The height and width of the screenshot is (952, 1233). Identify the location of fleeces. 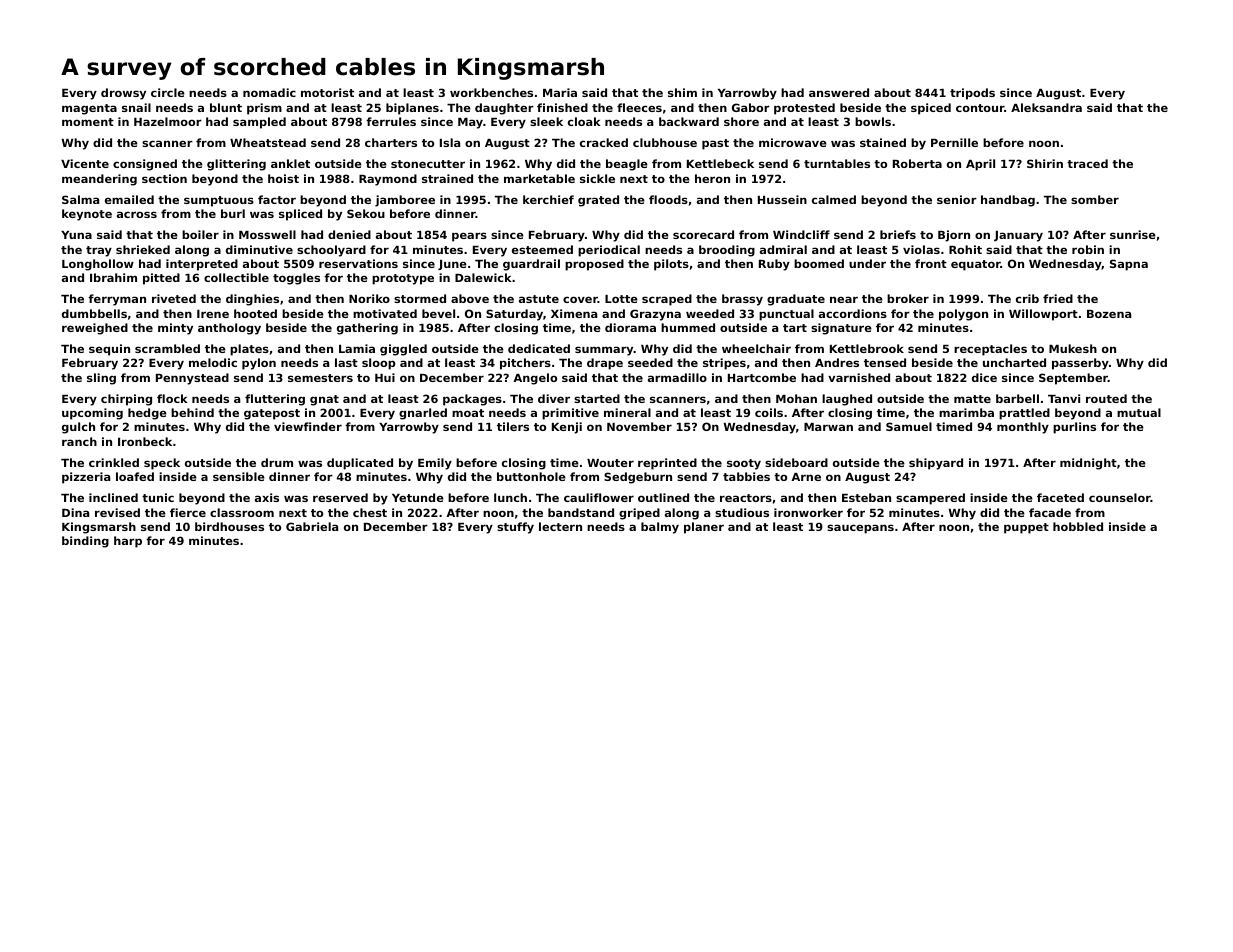
(639, 107).
